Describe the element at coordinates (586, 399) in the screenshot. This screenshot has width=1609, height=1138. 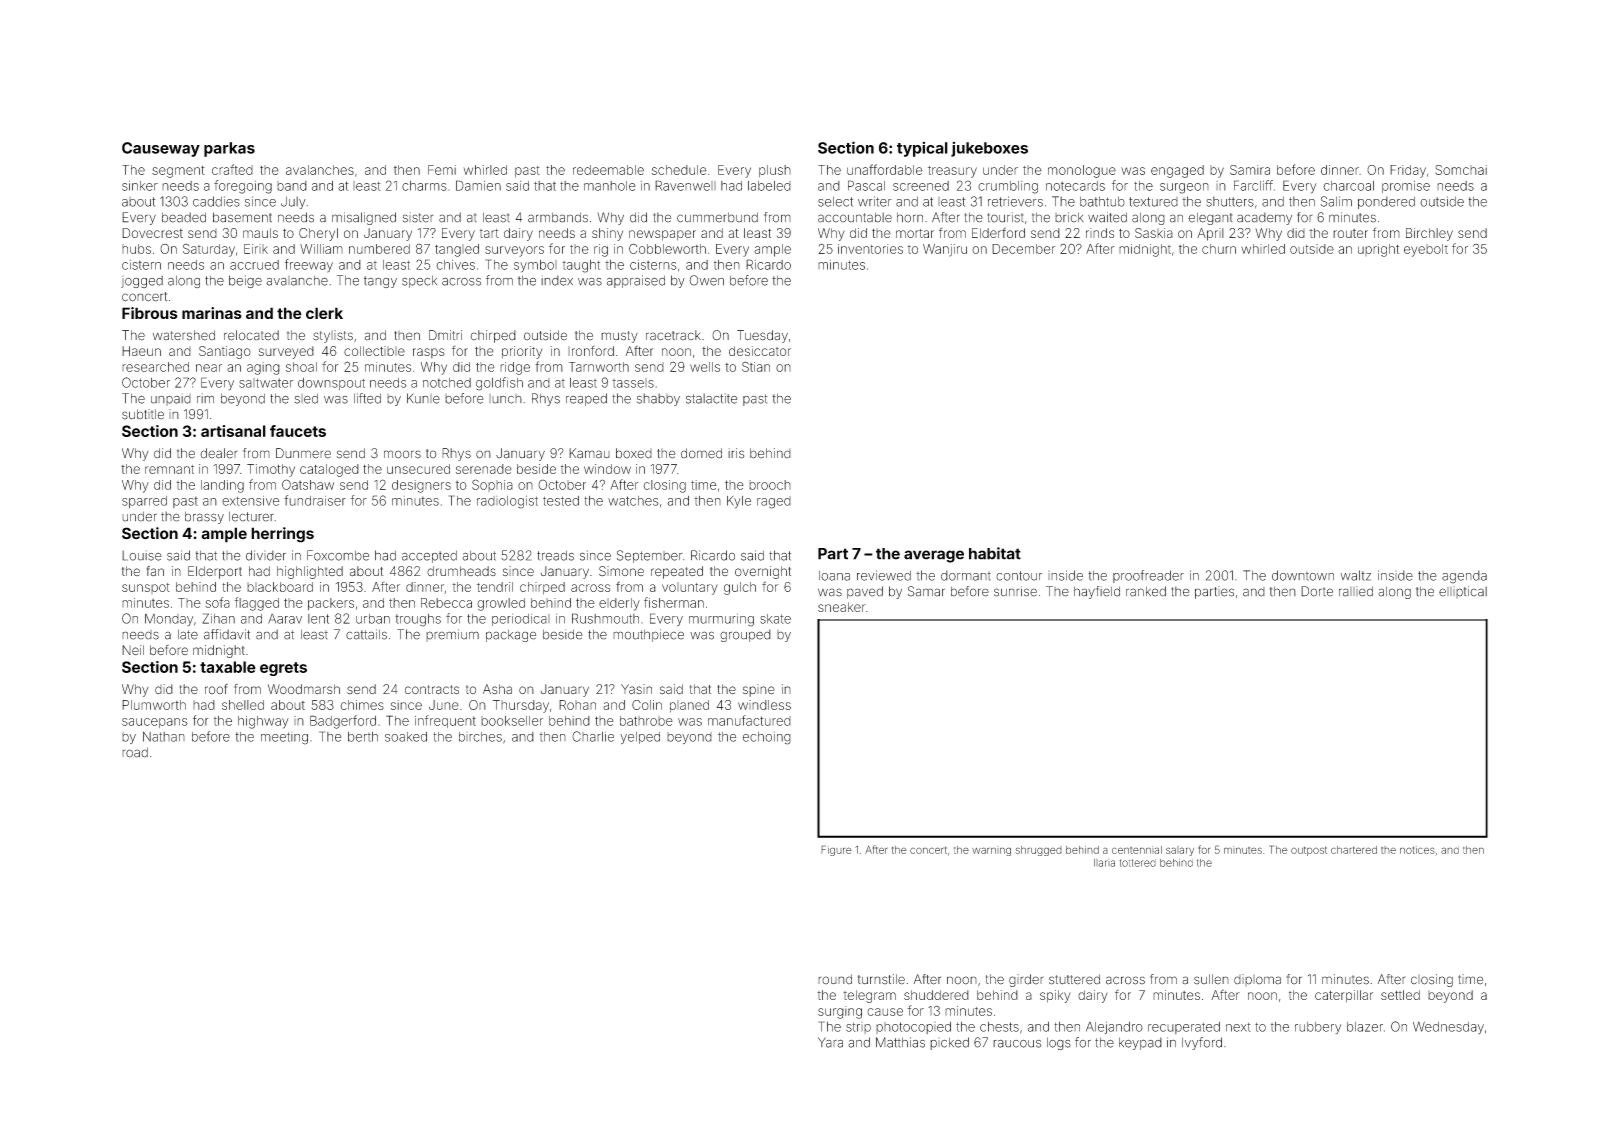
I see `reaped` at that location.
